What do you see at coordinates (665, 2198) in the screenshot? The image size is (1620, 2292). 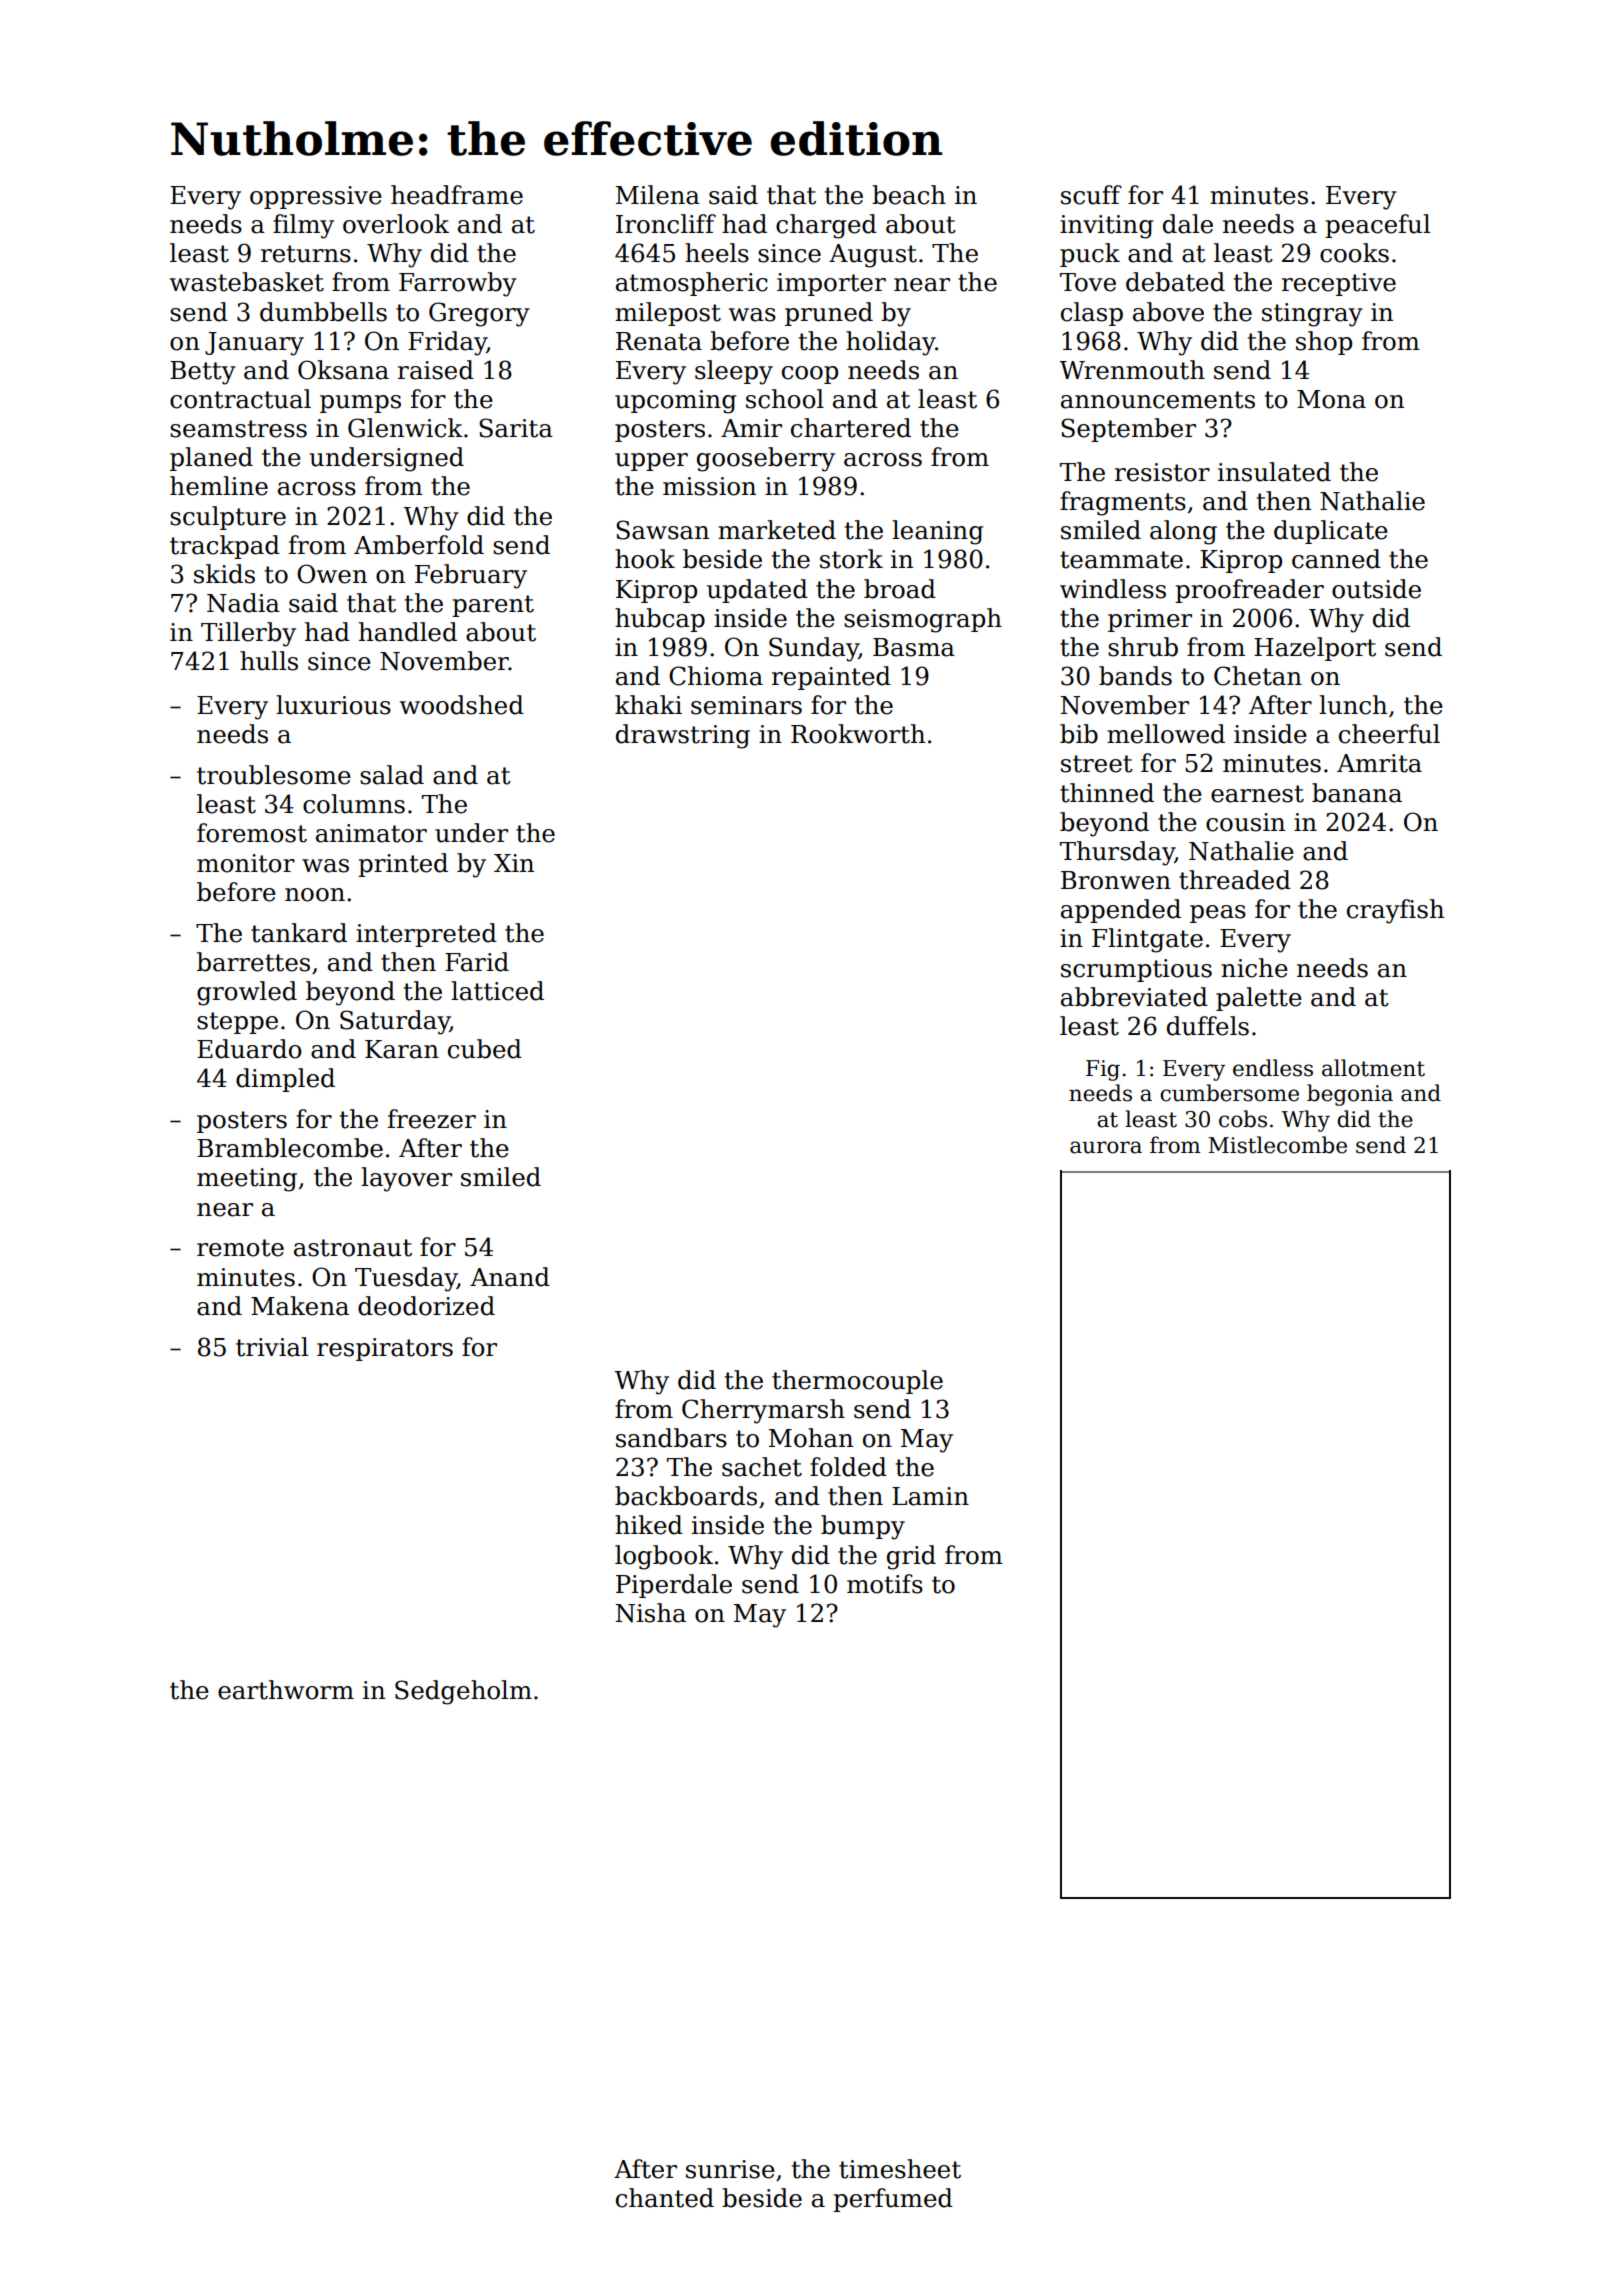 I see `chanted` at bounding box center [665, 2198].
